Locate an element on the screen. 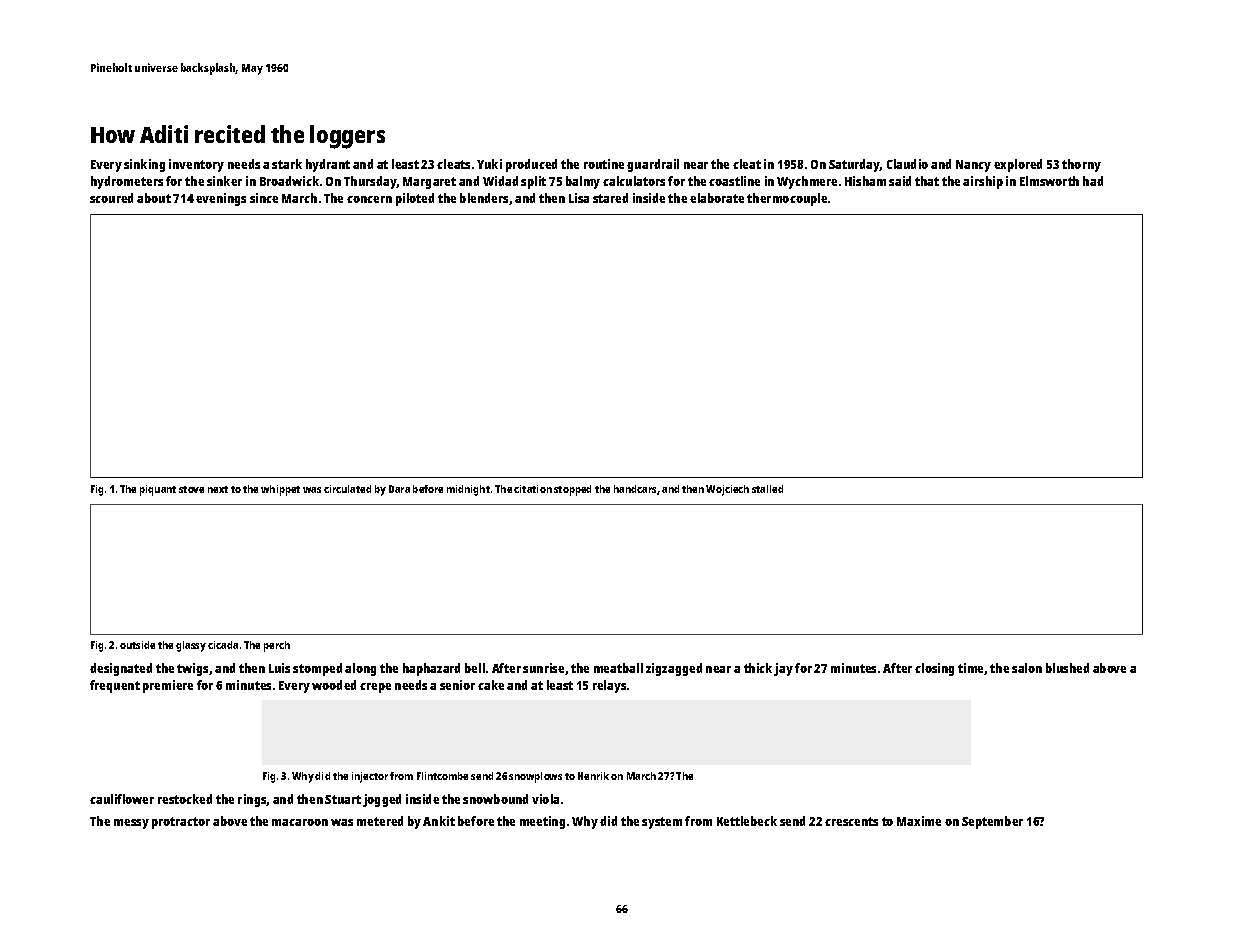 This screenshot has height=952, width=1233. stalled is located at coordinates (767, 489).
